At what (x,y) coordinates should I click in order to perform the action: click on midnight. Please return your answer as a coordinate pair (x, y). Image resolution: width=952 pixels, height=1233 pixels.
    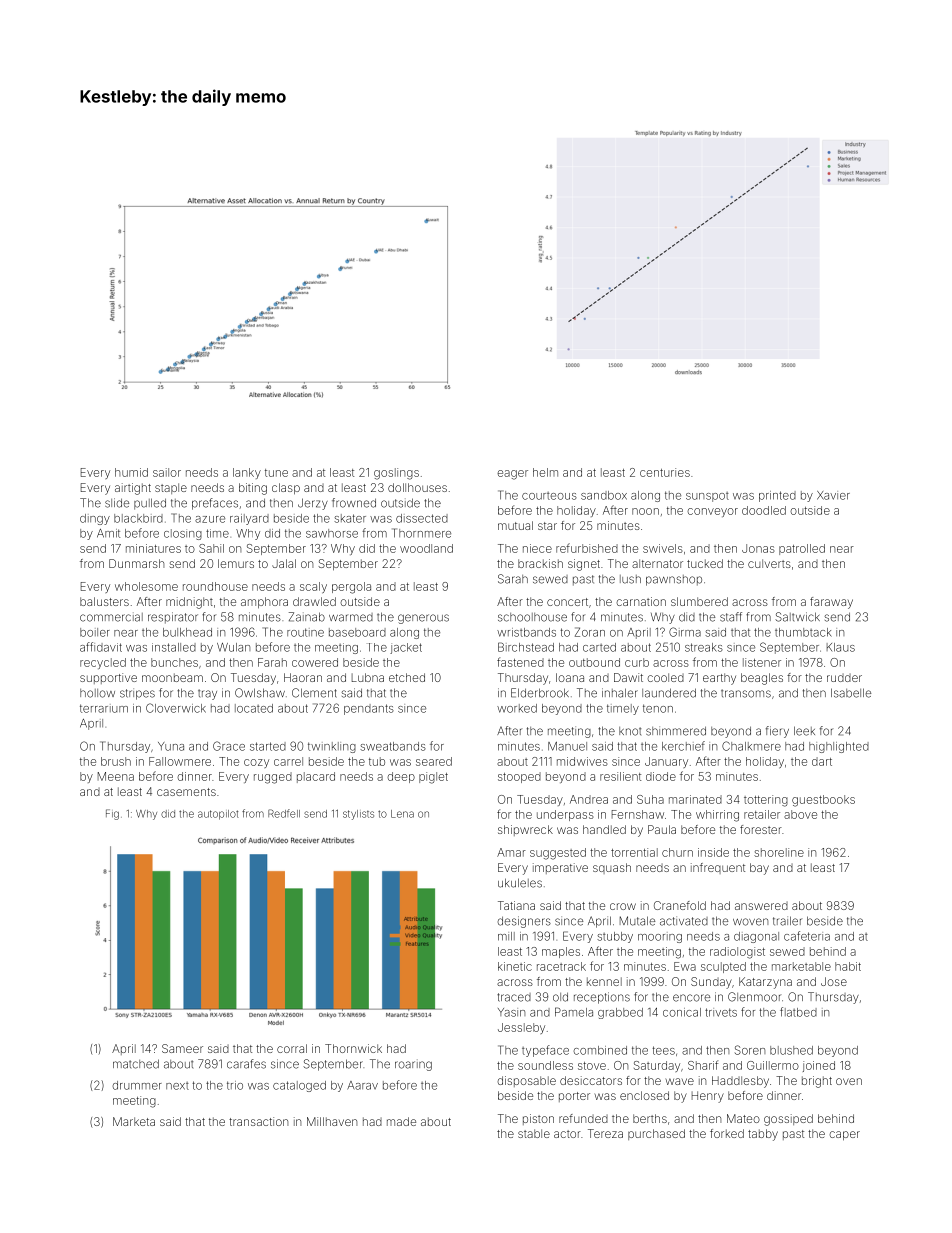
    Looking at the image, I should click on (189, 603).
